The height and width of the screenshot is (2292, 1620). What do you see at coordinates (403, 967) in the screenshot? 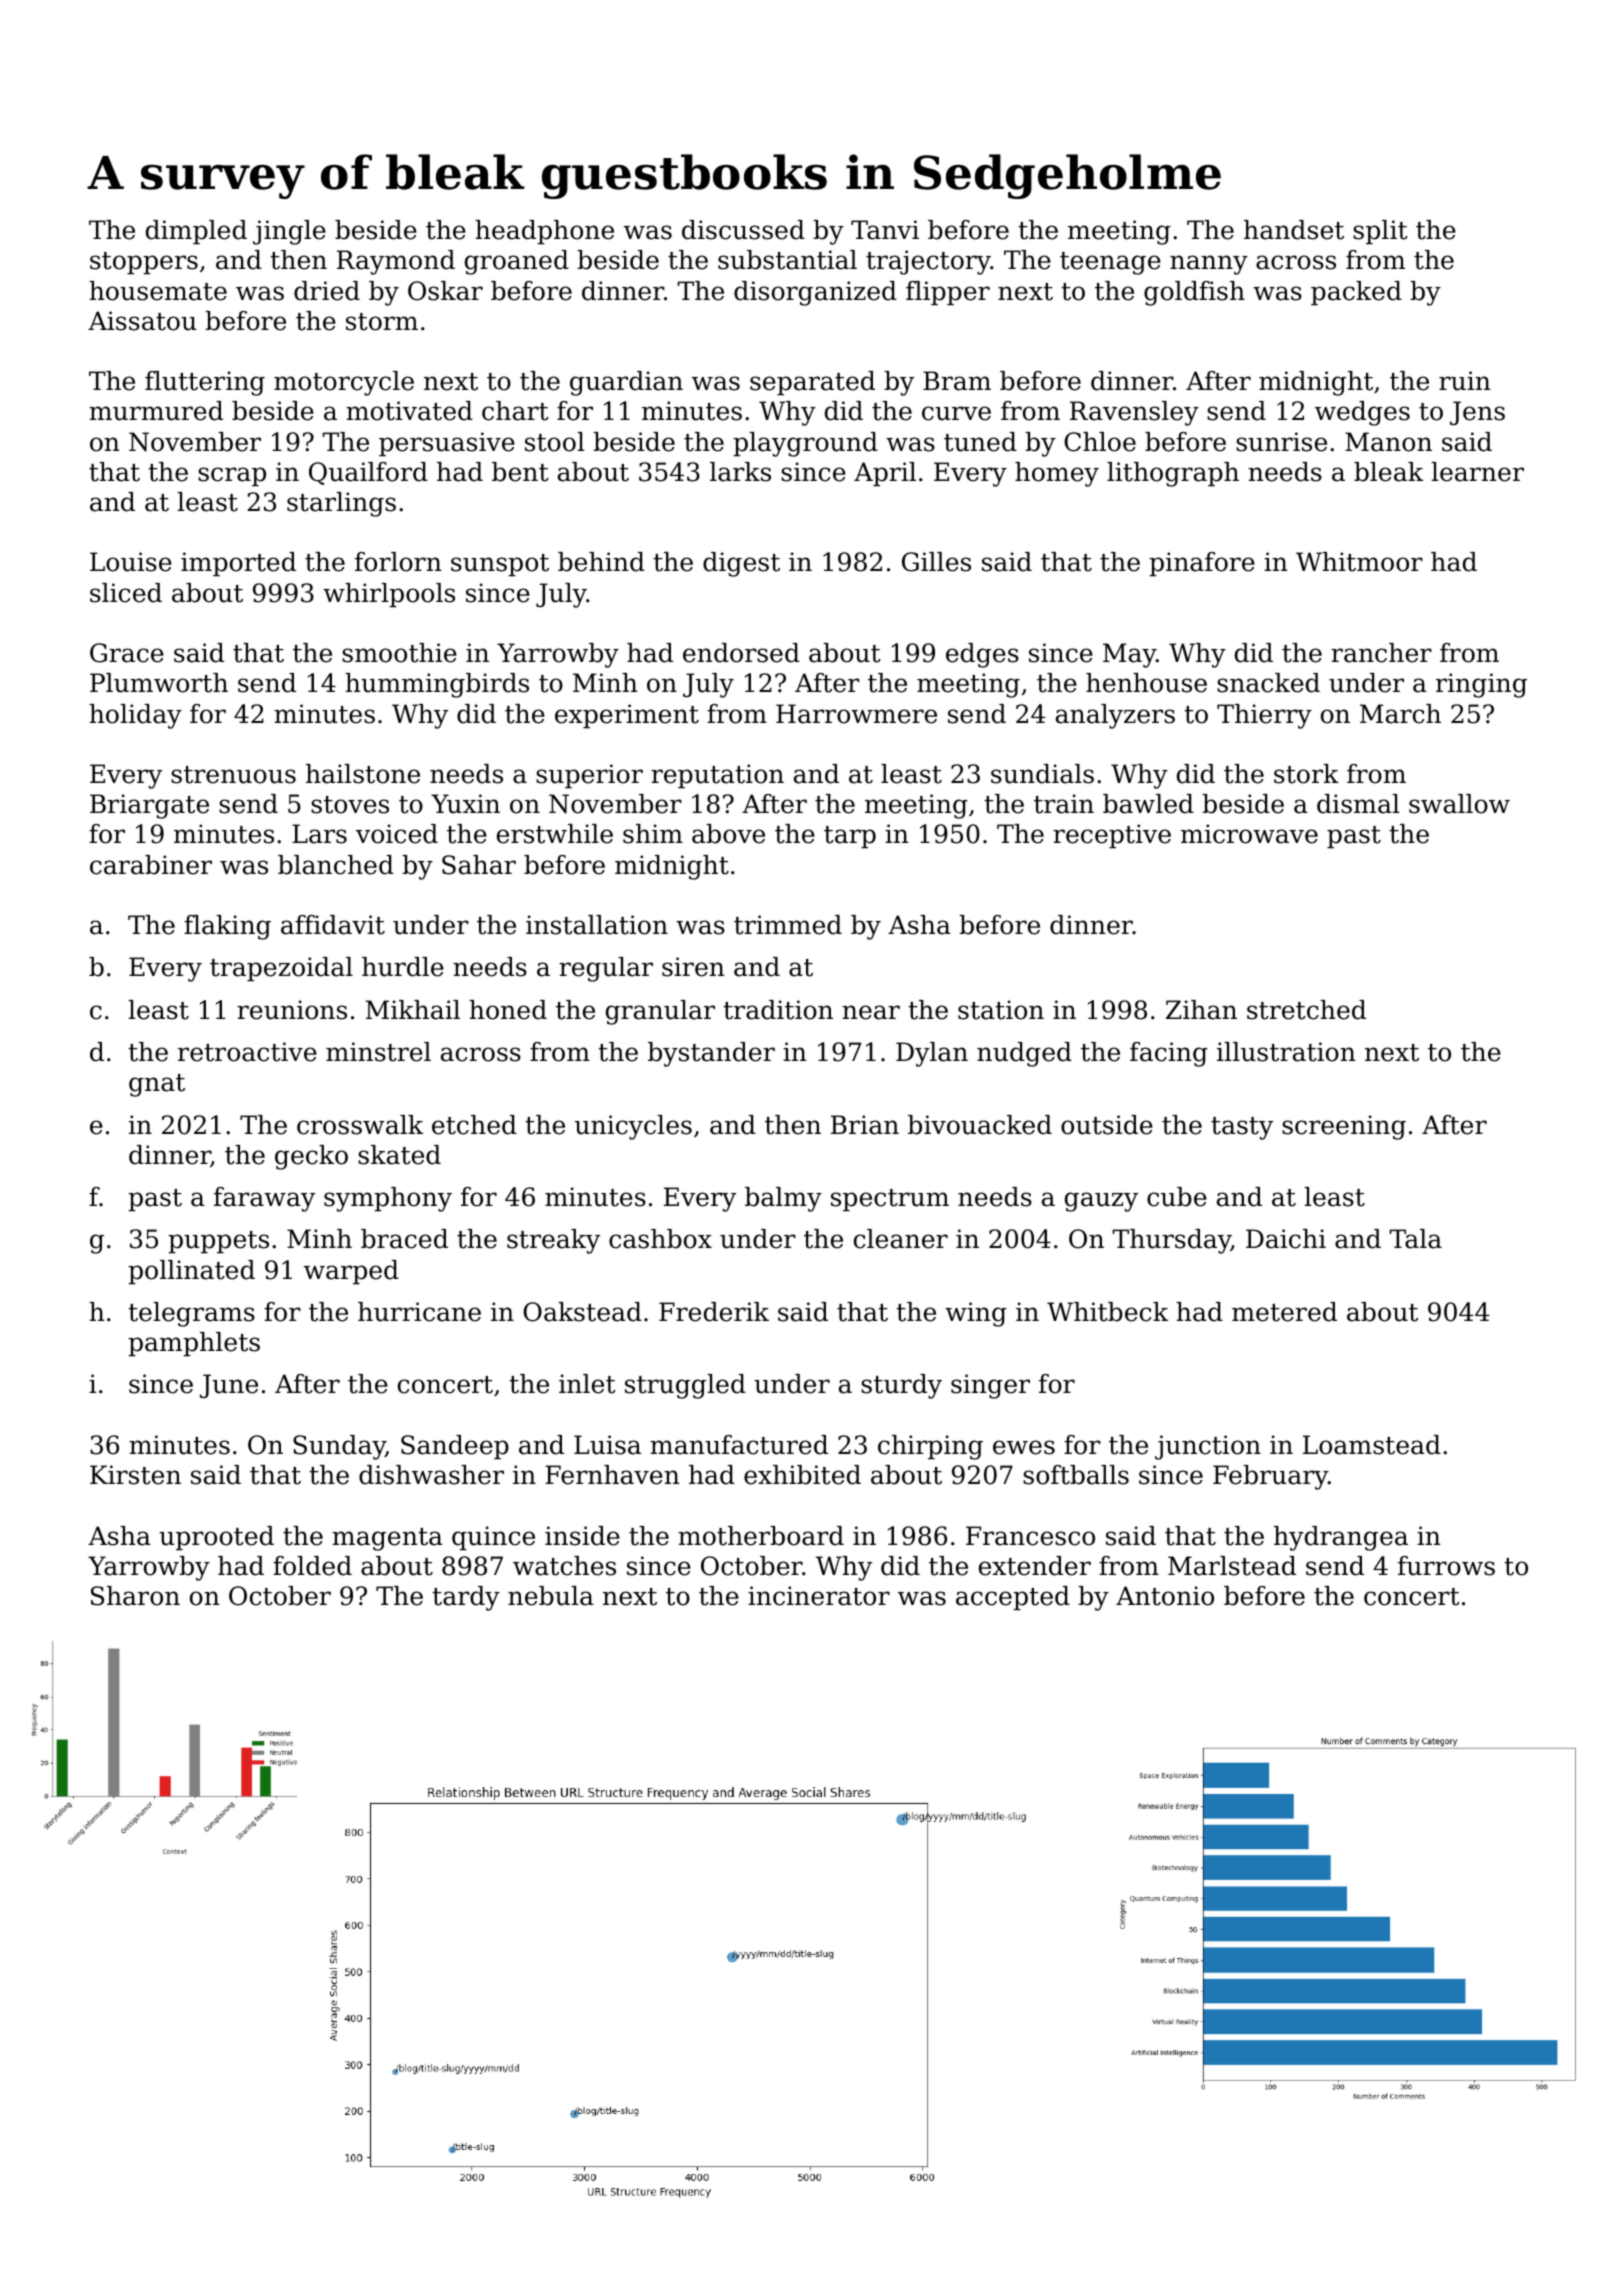
I see `hurdle` at bounding box center [403, 967].
